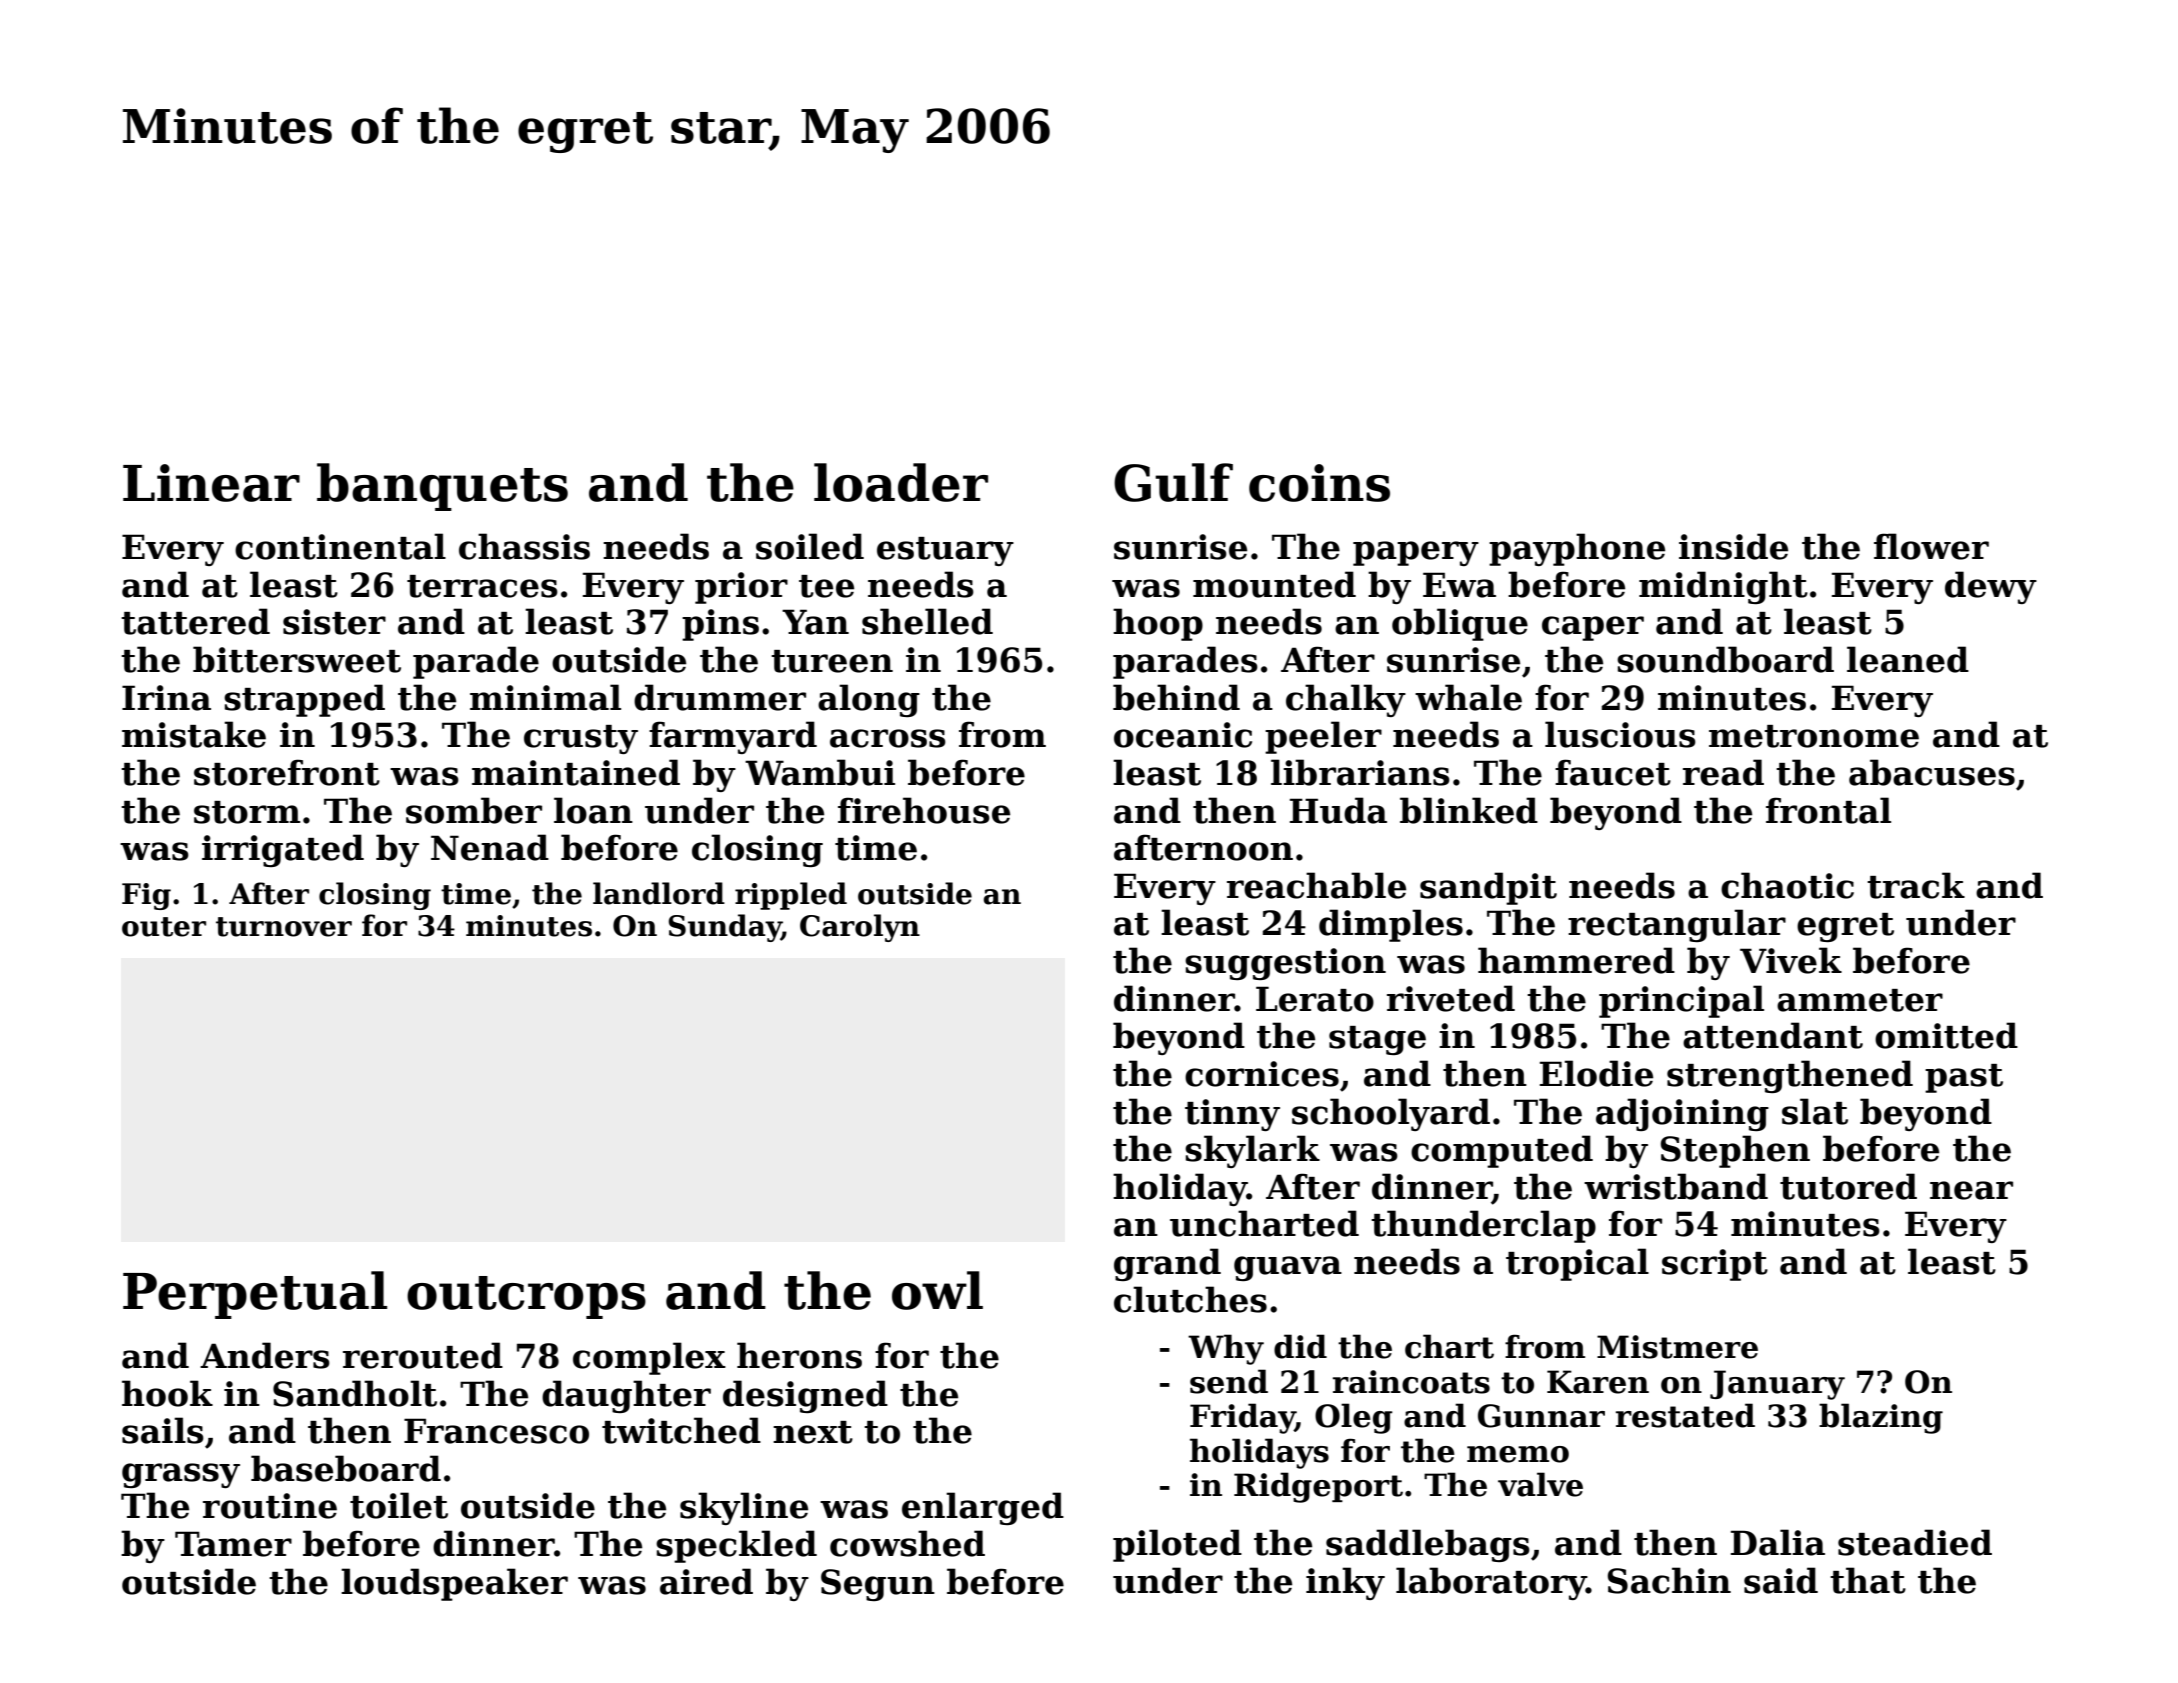  What do you see at coordinates (1338, 810) in the document?
I see `Huda` at bounding box center [1338, 810].
